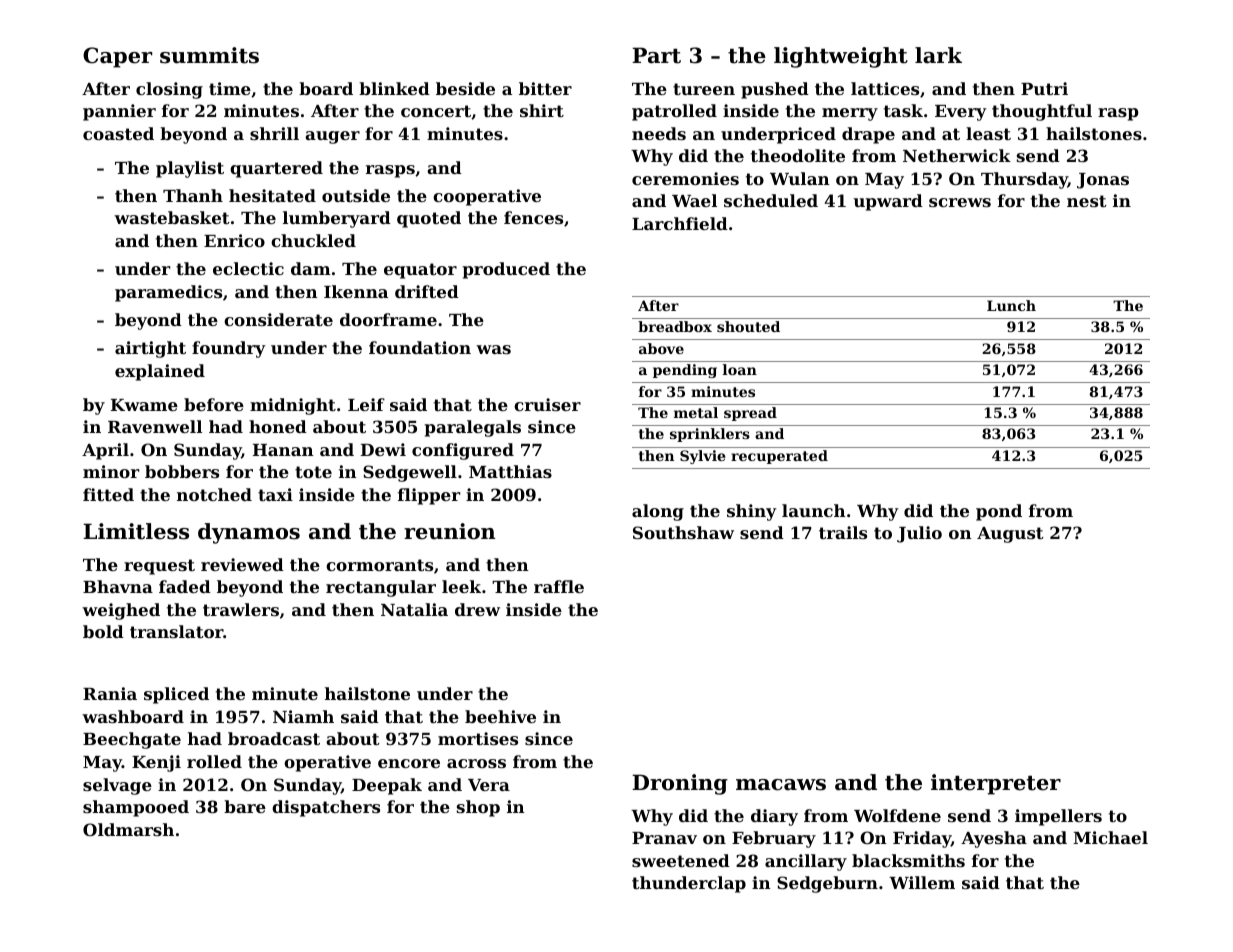 The image size is (1233, 952). I want to click on produced, so click(506, 270).
